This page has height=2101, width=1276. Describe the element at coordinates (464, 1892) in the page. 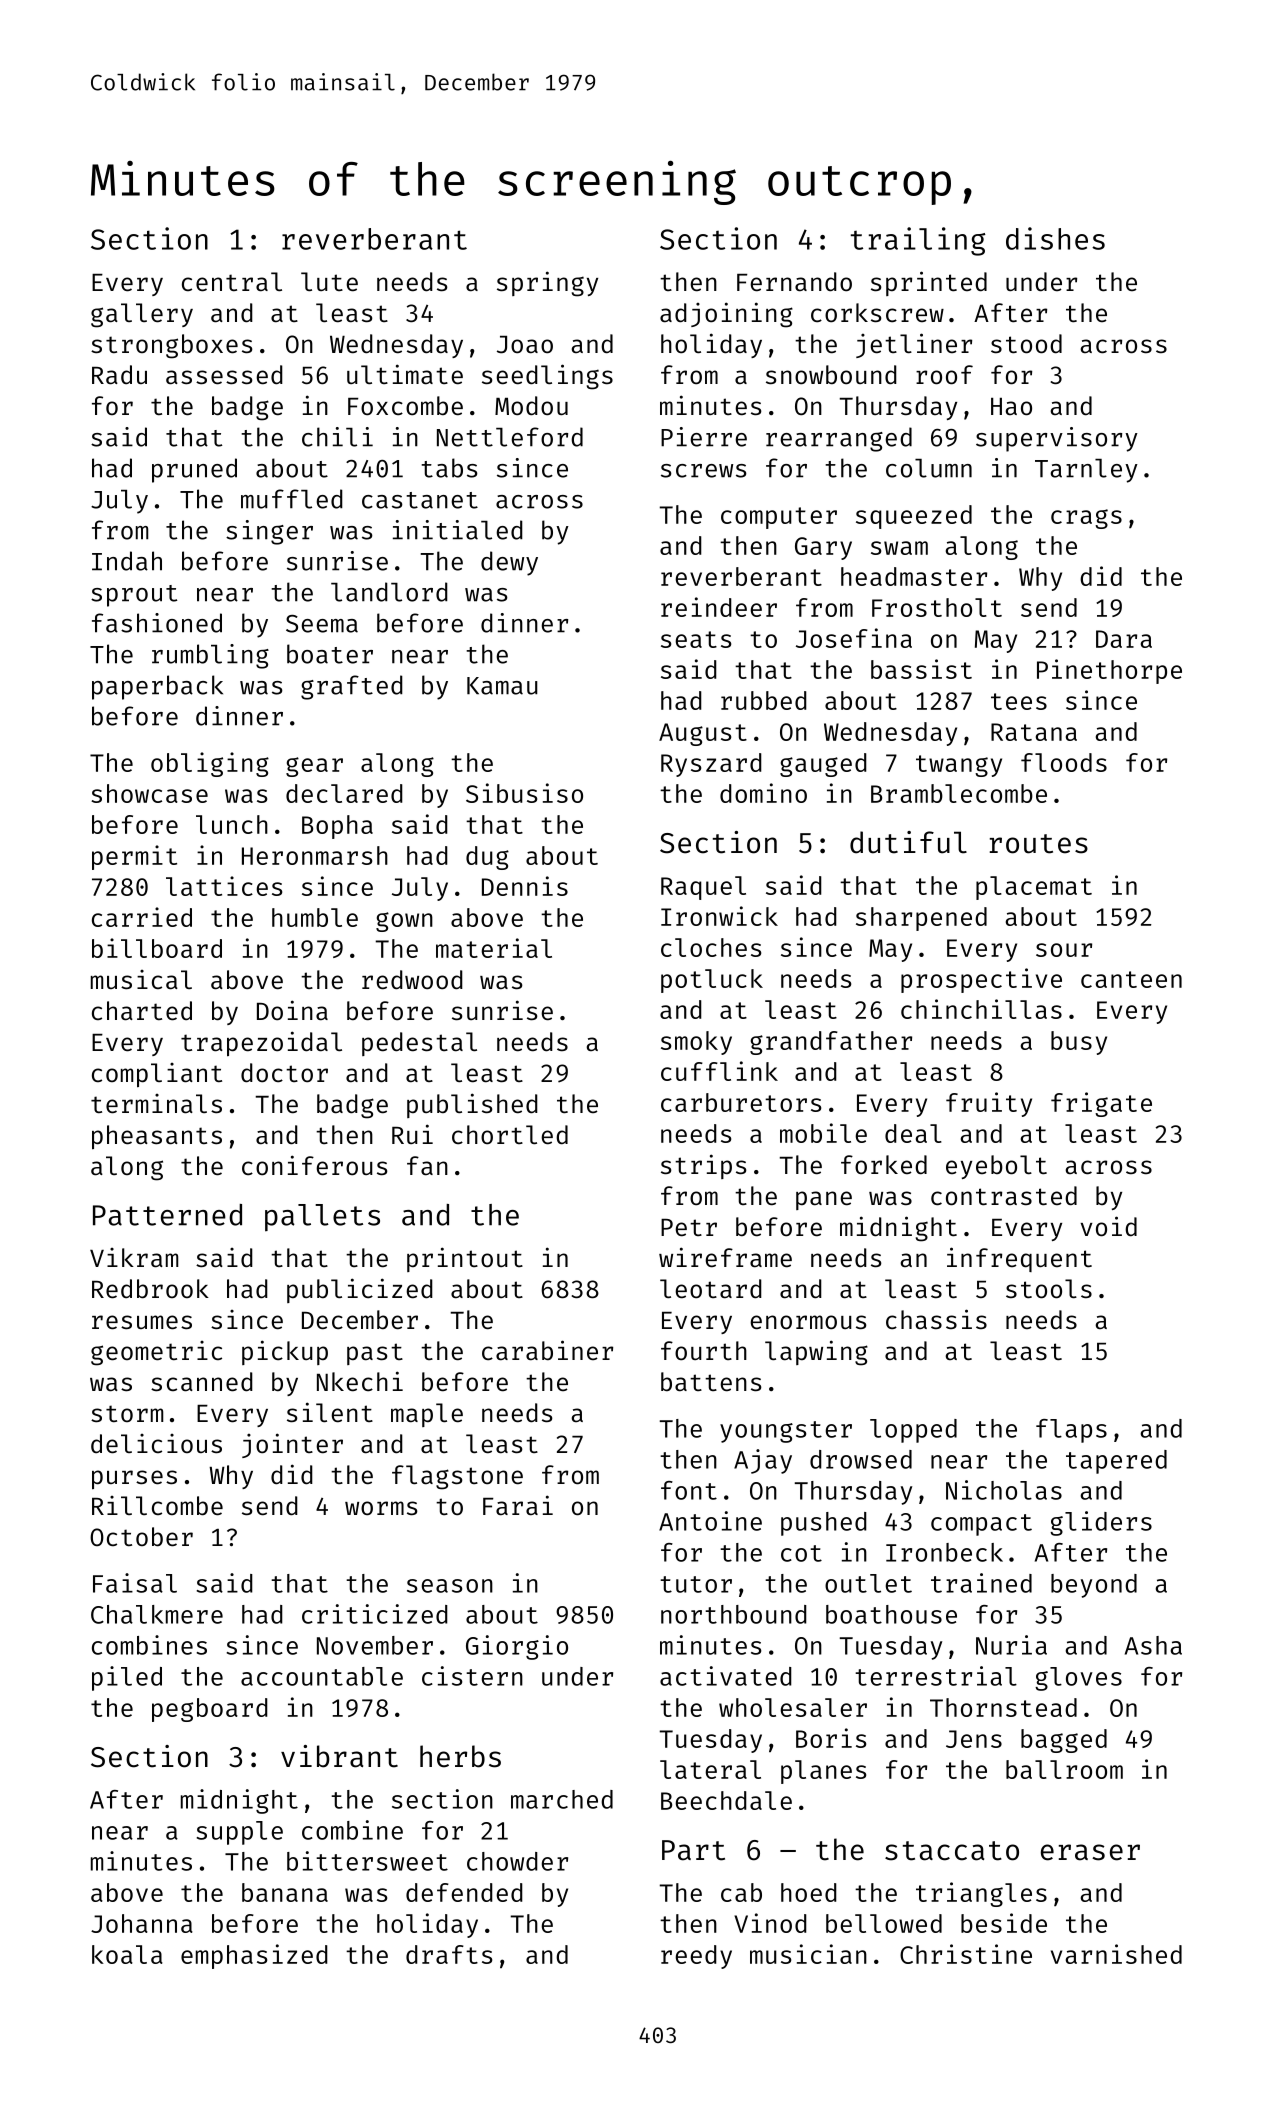

I see `defended` at that location.
